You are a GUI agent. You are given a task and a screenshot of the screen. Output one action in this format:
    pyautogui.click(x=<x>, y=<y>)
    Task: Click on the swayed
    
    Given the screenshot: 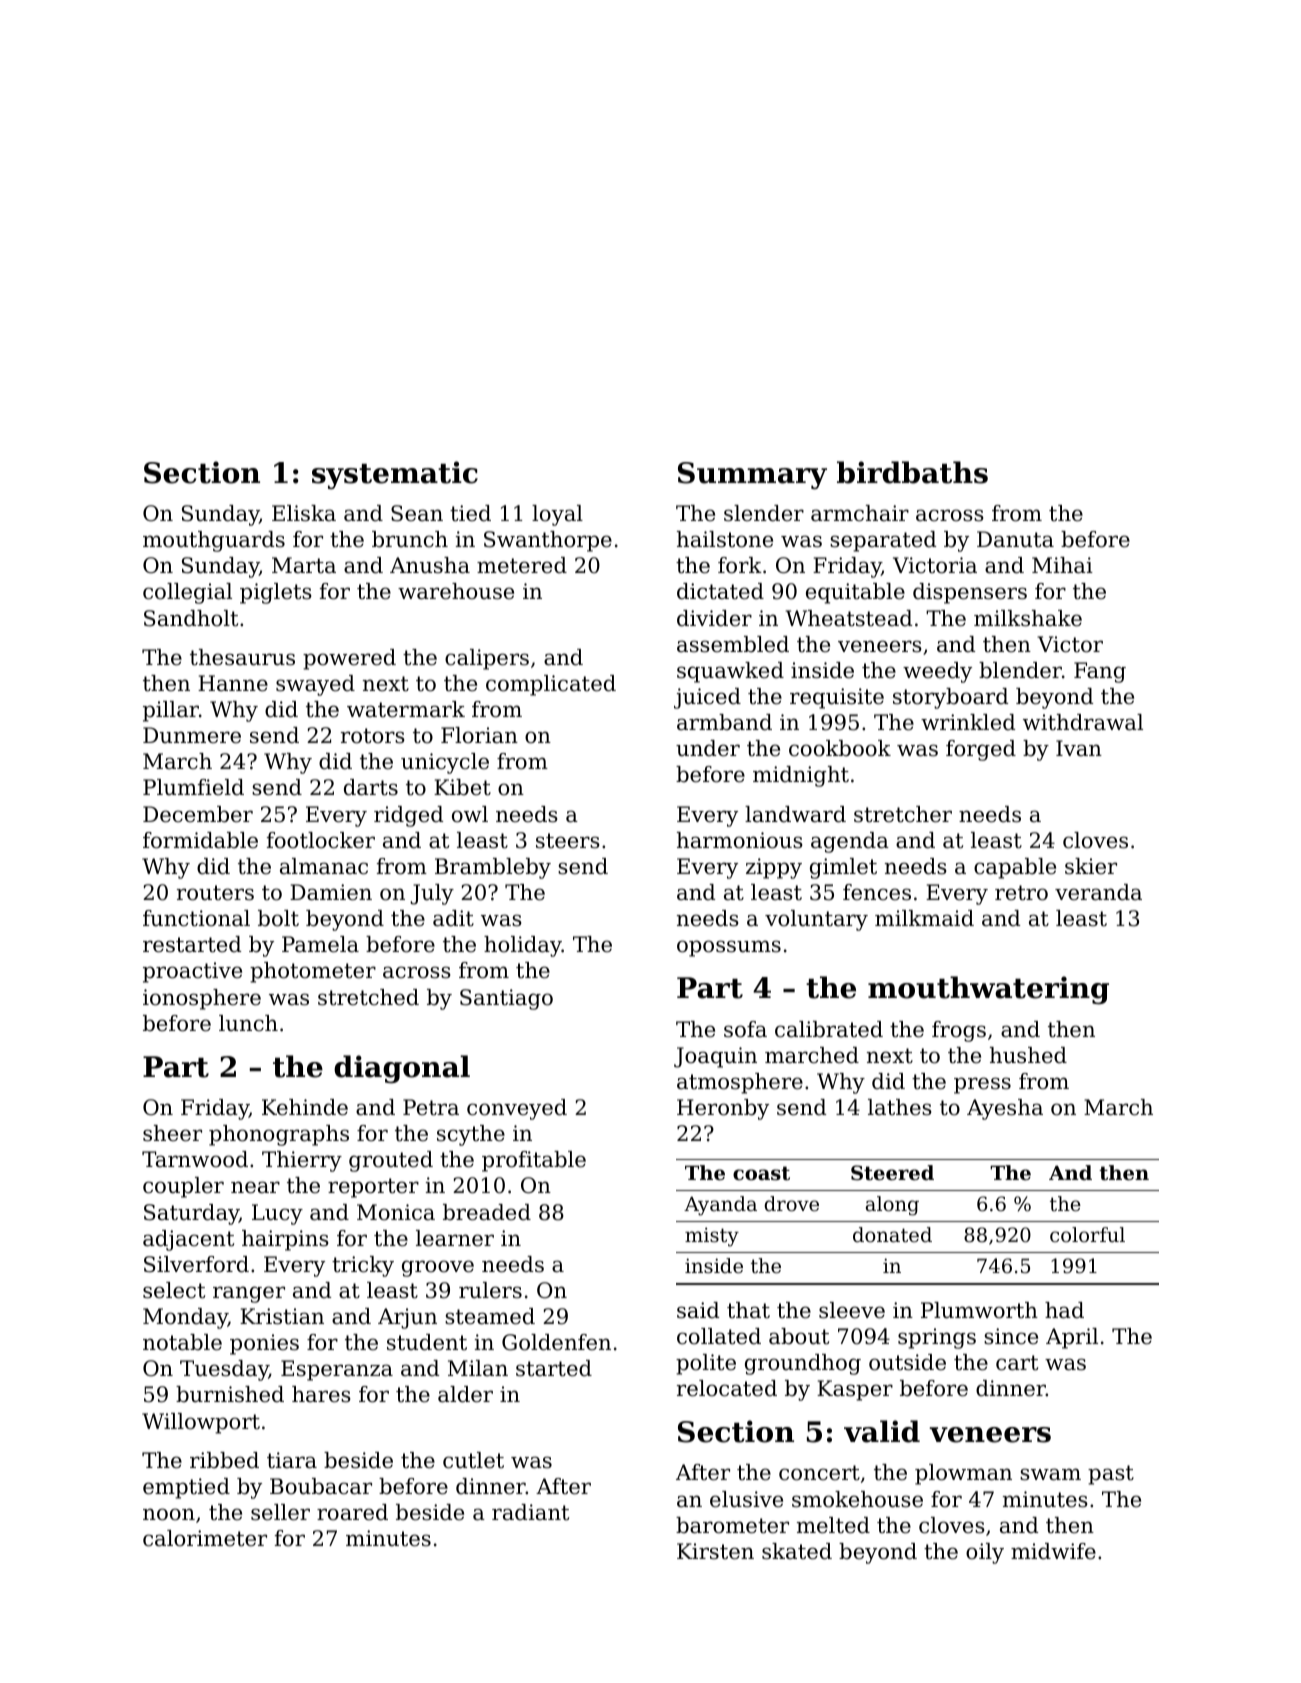 What is the action you would take?
    pyautogui.click(x=315, y=685)
